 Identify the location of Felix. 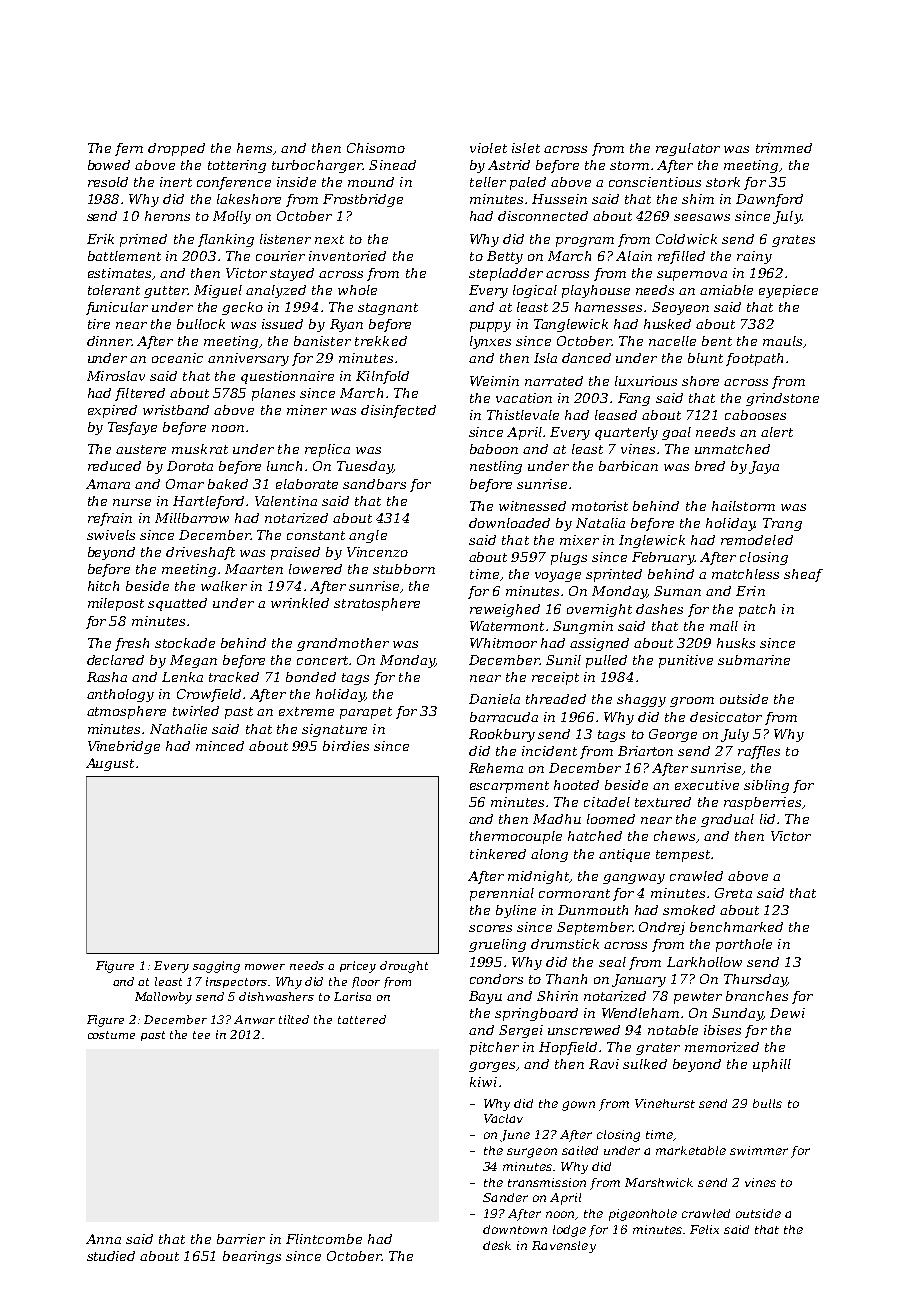
(704, 1229).
